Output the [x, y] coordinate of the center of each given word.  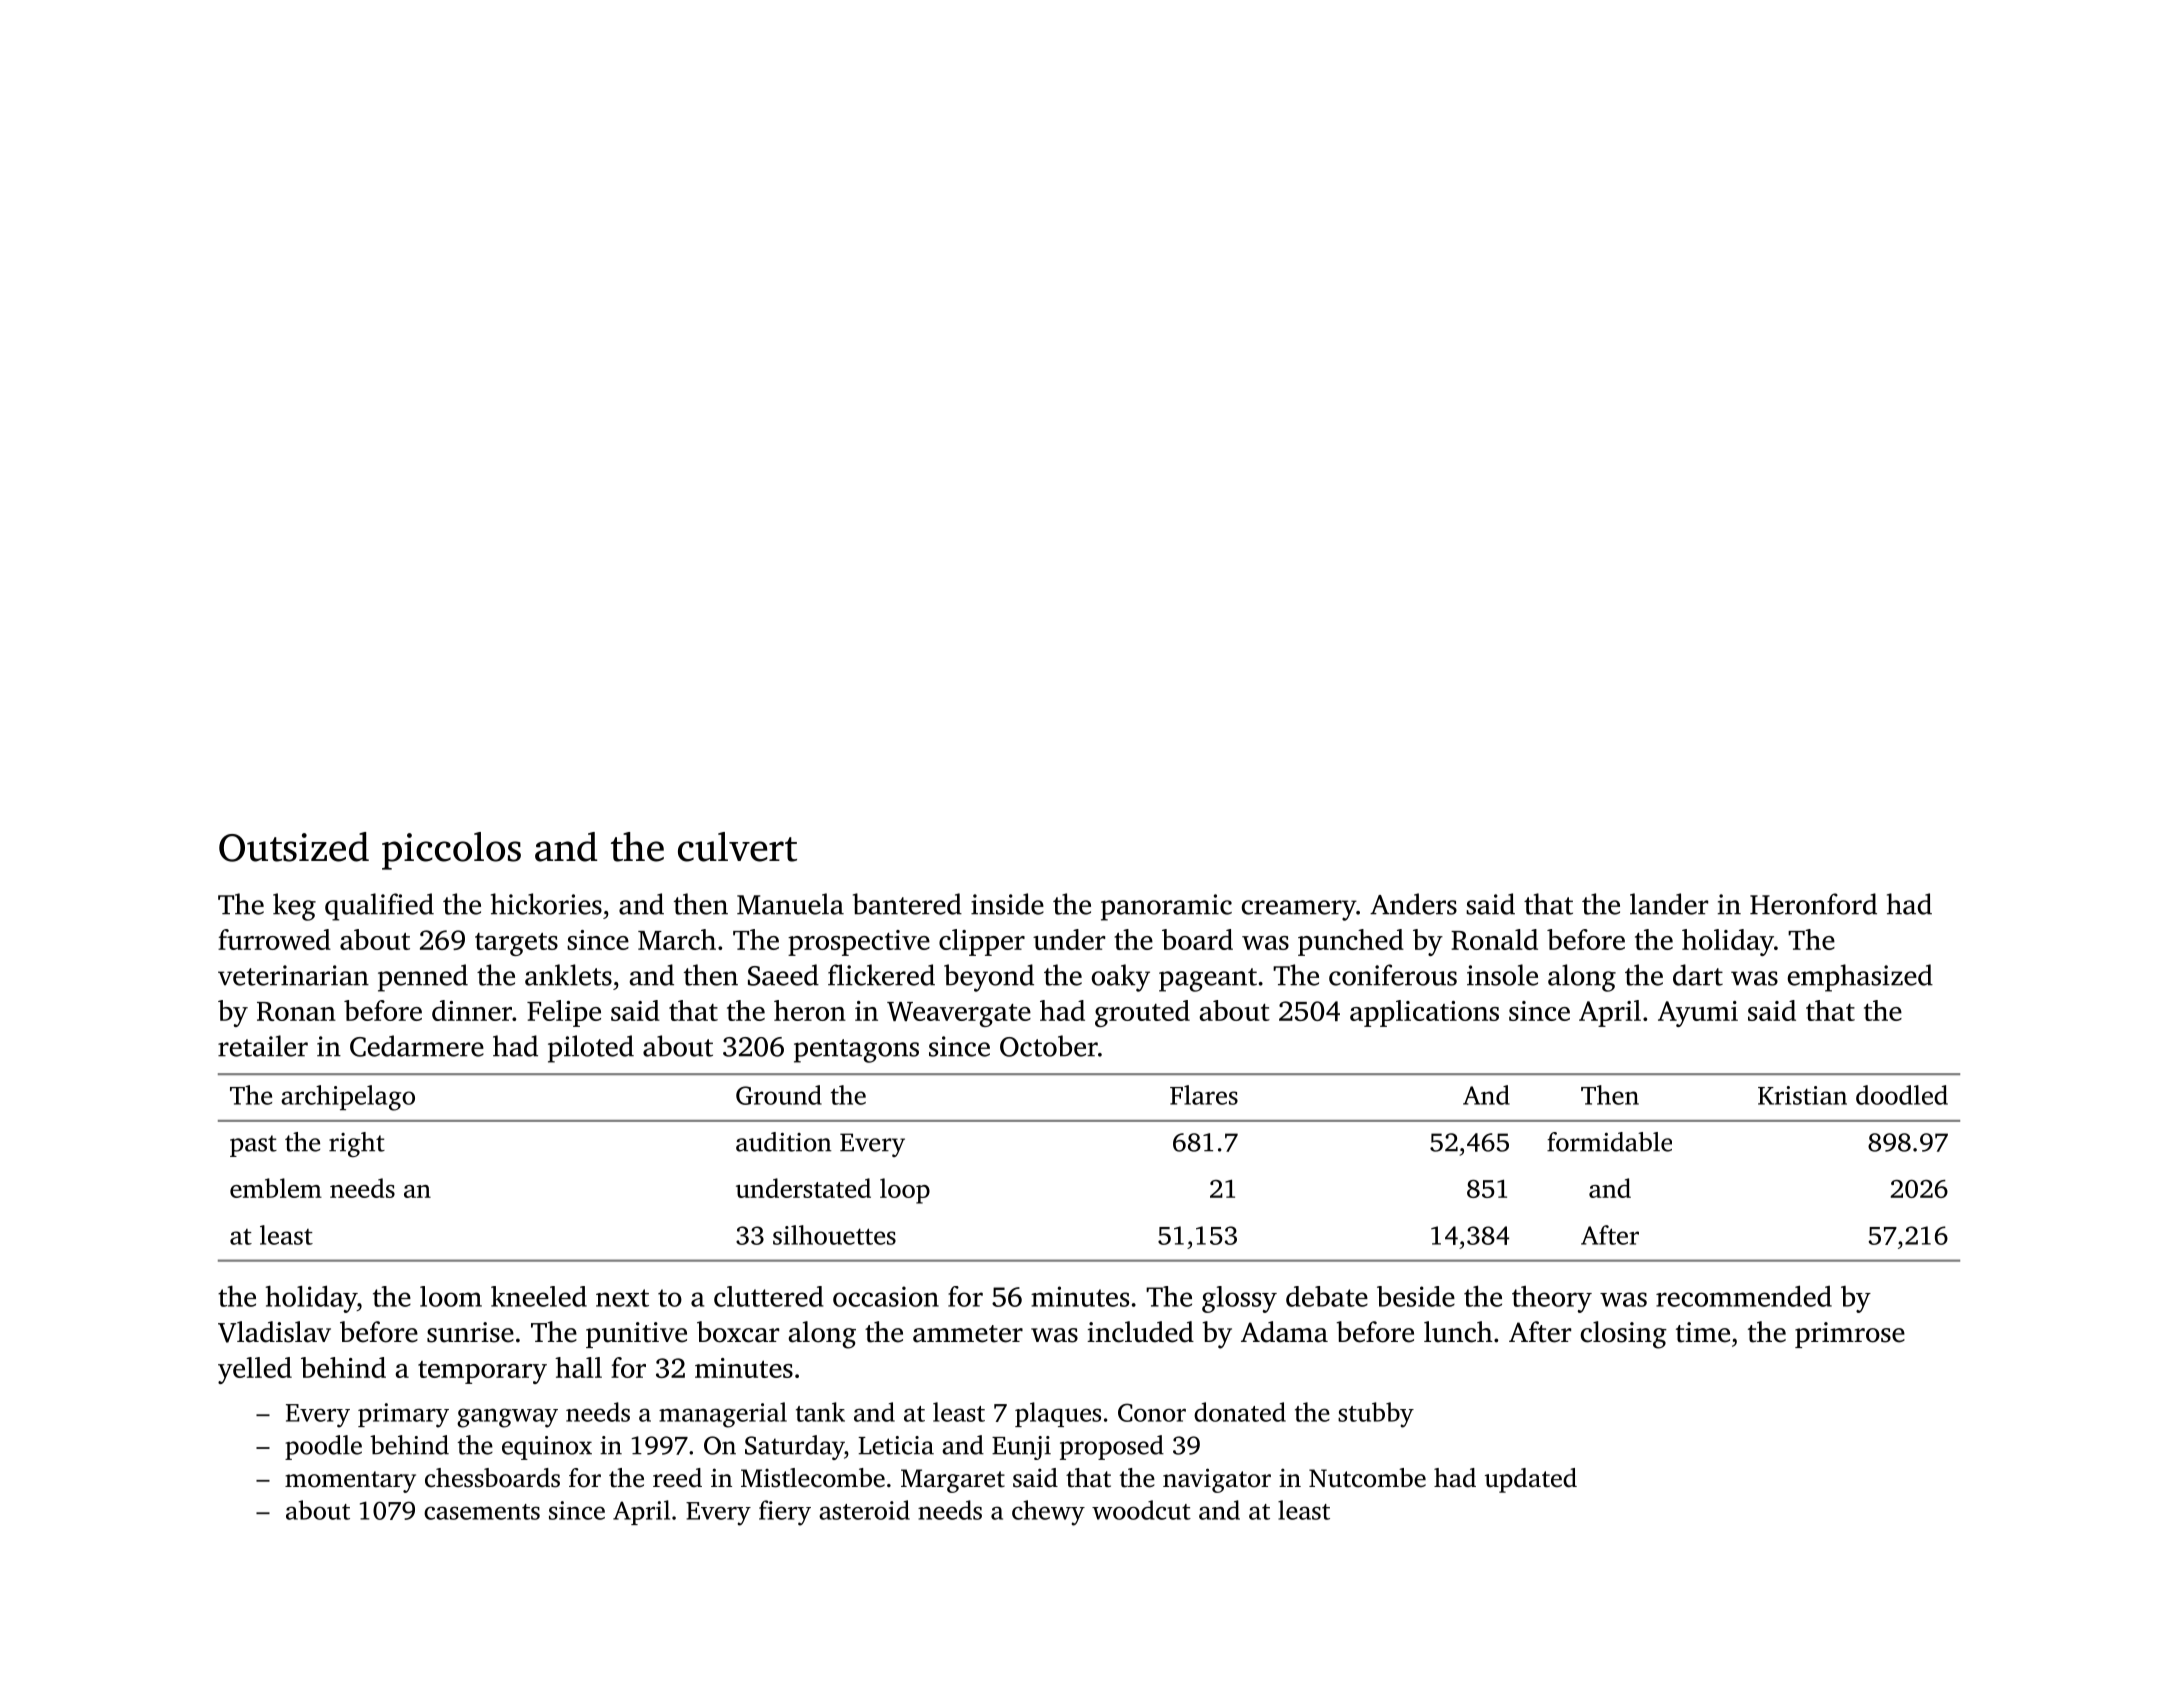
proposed [1112, 1447]
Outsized [294, 847]
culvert [737, 847]
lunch [1458, 1332]
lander [1669, 904]
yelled [255, 1370]
